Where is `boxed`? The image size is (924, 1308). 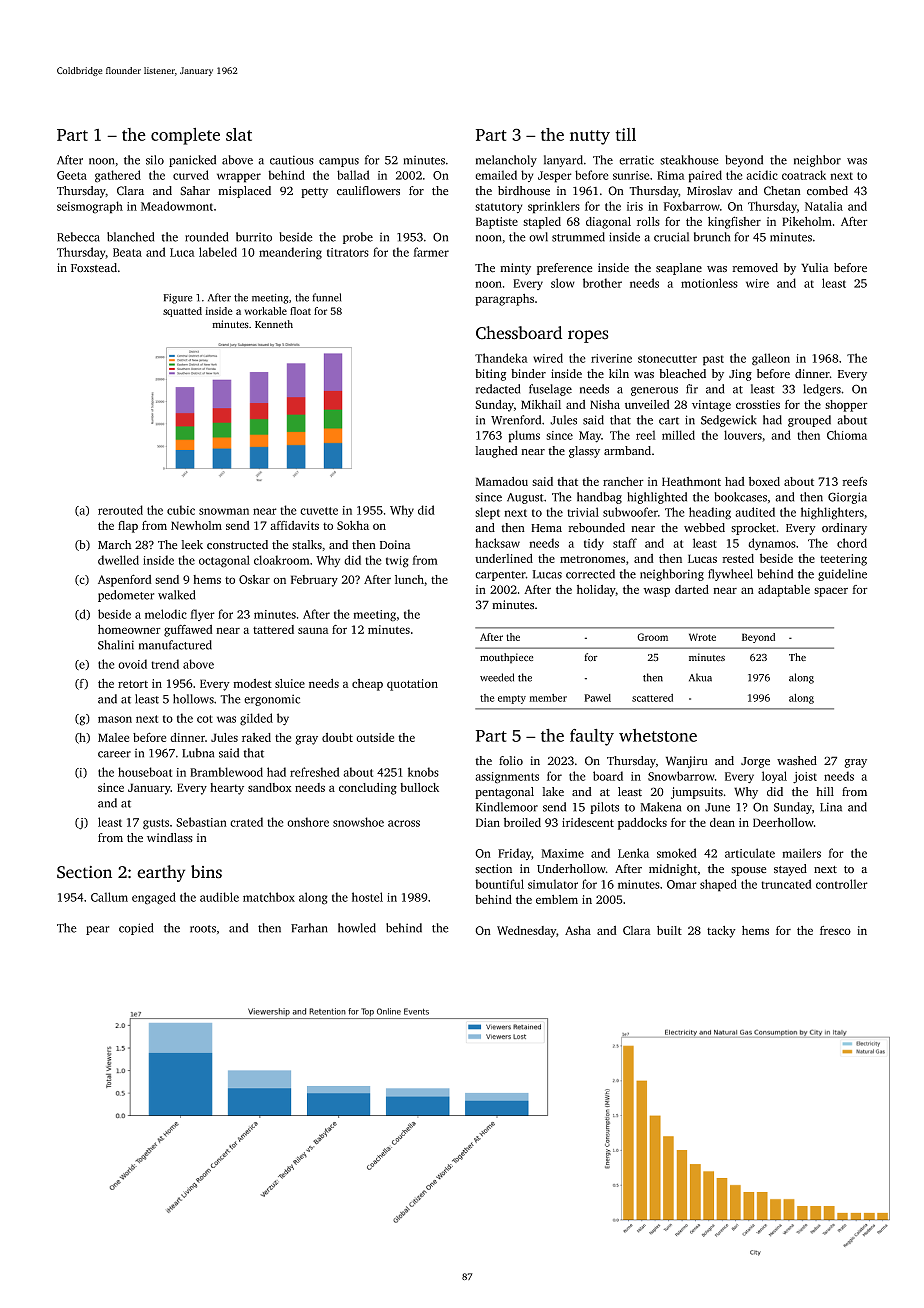 boxed is located at coordinates (764, 481).
